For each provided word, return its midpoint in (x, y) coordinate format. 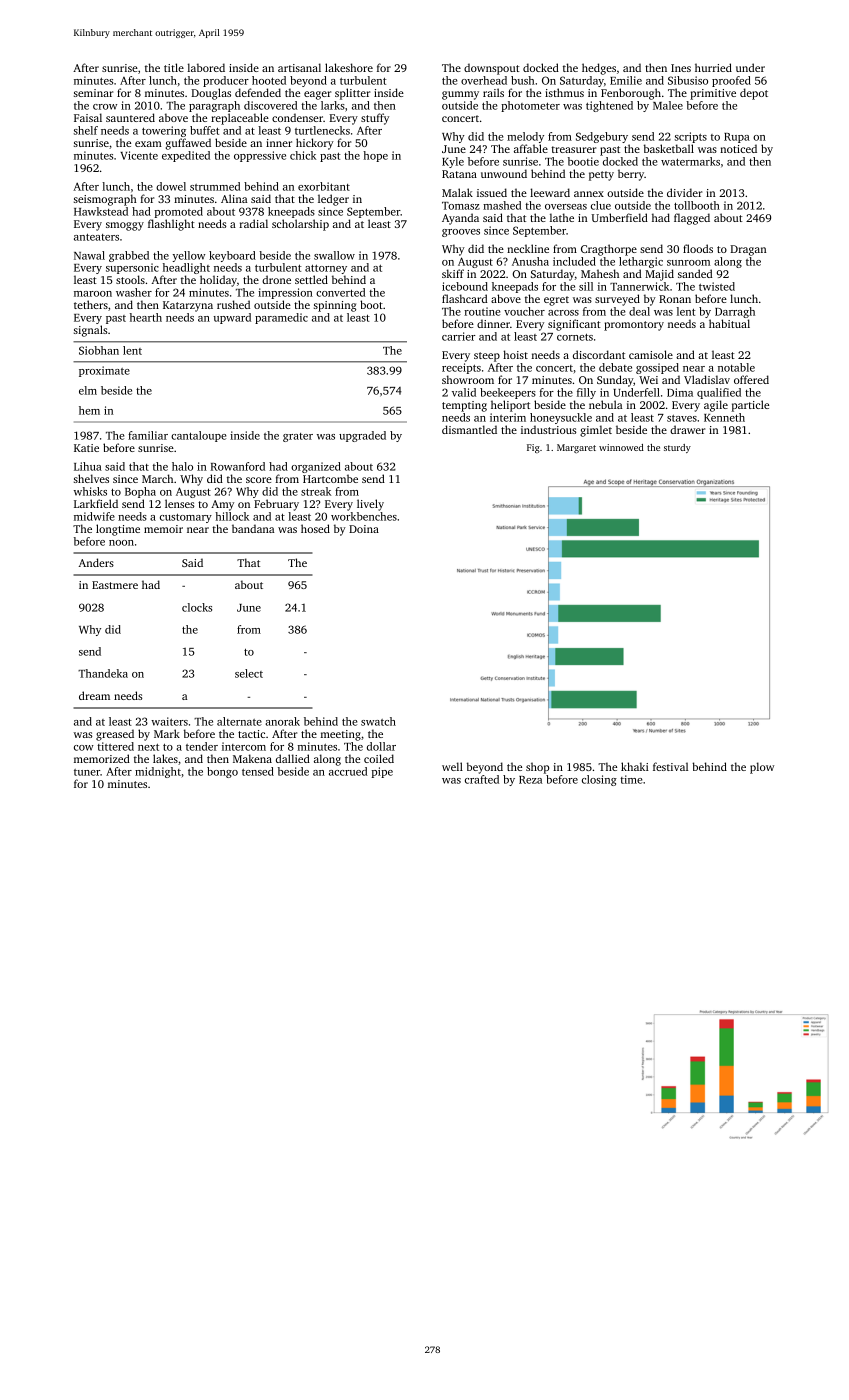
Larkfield (96, 503)
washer (134, 292)
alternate (239, 721)
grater (298, 437)
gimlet (596, 431)
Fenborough (631, 94)
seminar (93, 93)
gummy (460, 95)
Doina (364, 529)
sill (586, 286)
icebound (465, 286)
